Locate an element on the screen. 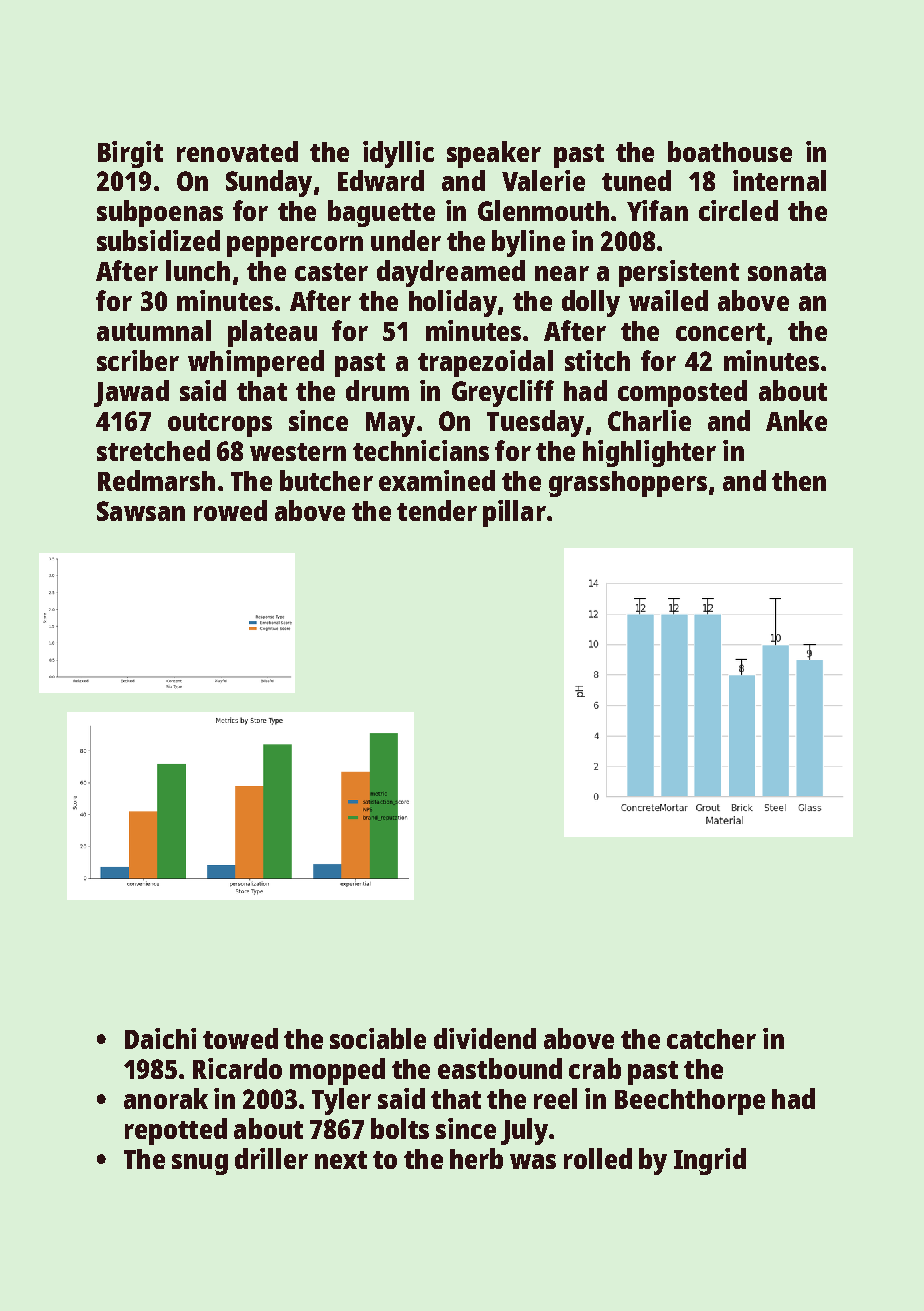 This screenshot has width=924, height=1311. then is located at coordinates (799, 481).
